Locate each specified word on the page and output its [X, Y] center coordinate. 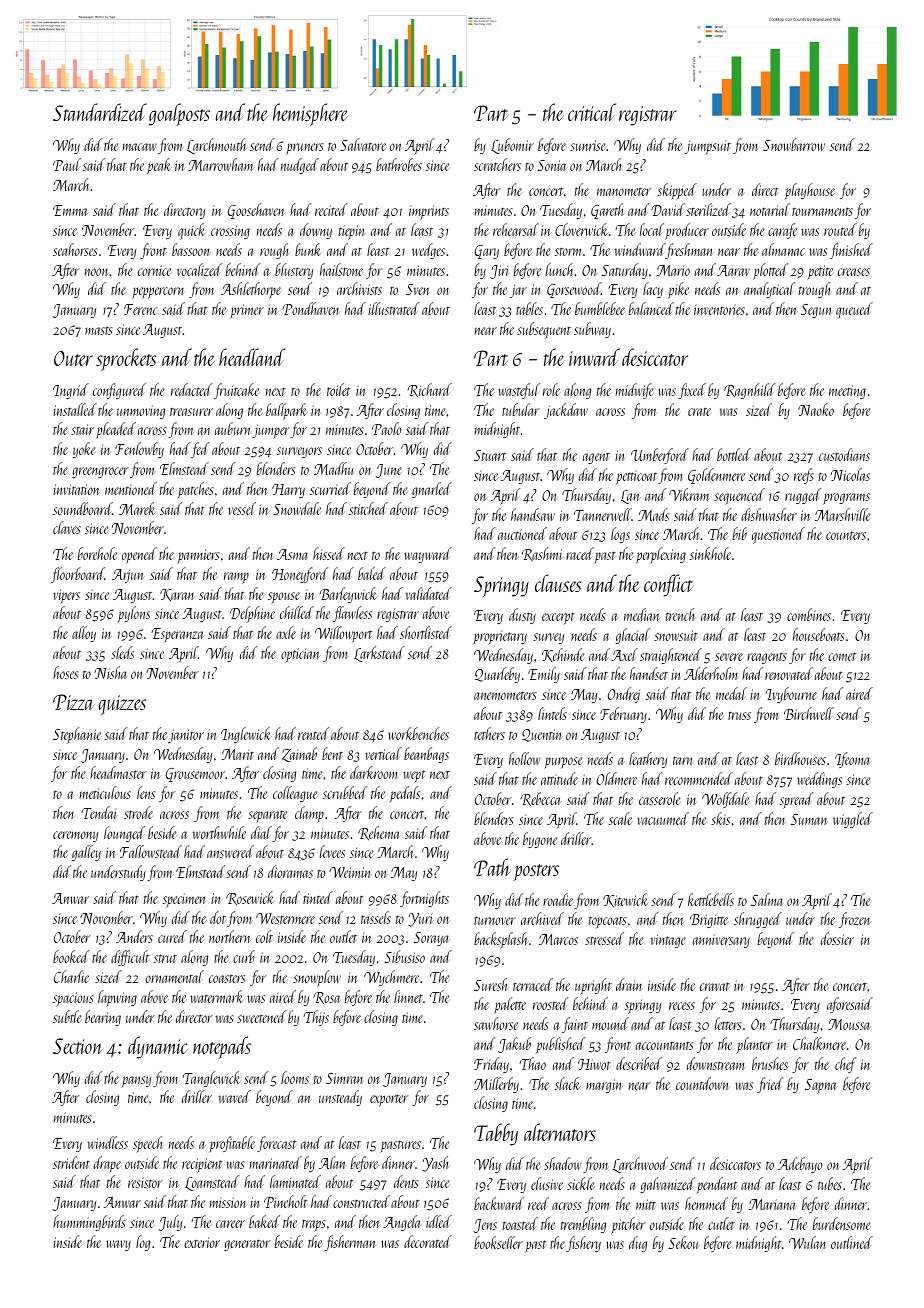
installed [75, 409]
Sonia [551, 165]
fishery [583, 1244]
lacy [653, 290]
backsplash [501, 940]
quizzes [122, 705]
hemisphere [310, 114]
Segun [816, 311]
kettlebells [711, 899]
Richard [430, 390]
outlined [852, 1242]
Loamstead [212, 1183]
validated [429, 593]
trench [680, 614]
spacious [73, 999]
